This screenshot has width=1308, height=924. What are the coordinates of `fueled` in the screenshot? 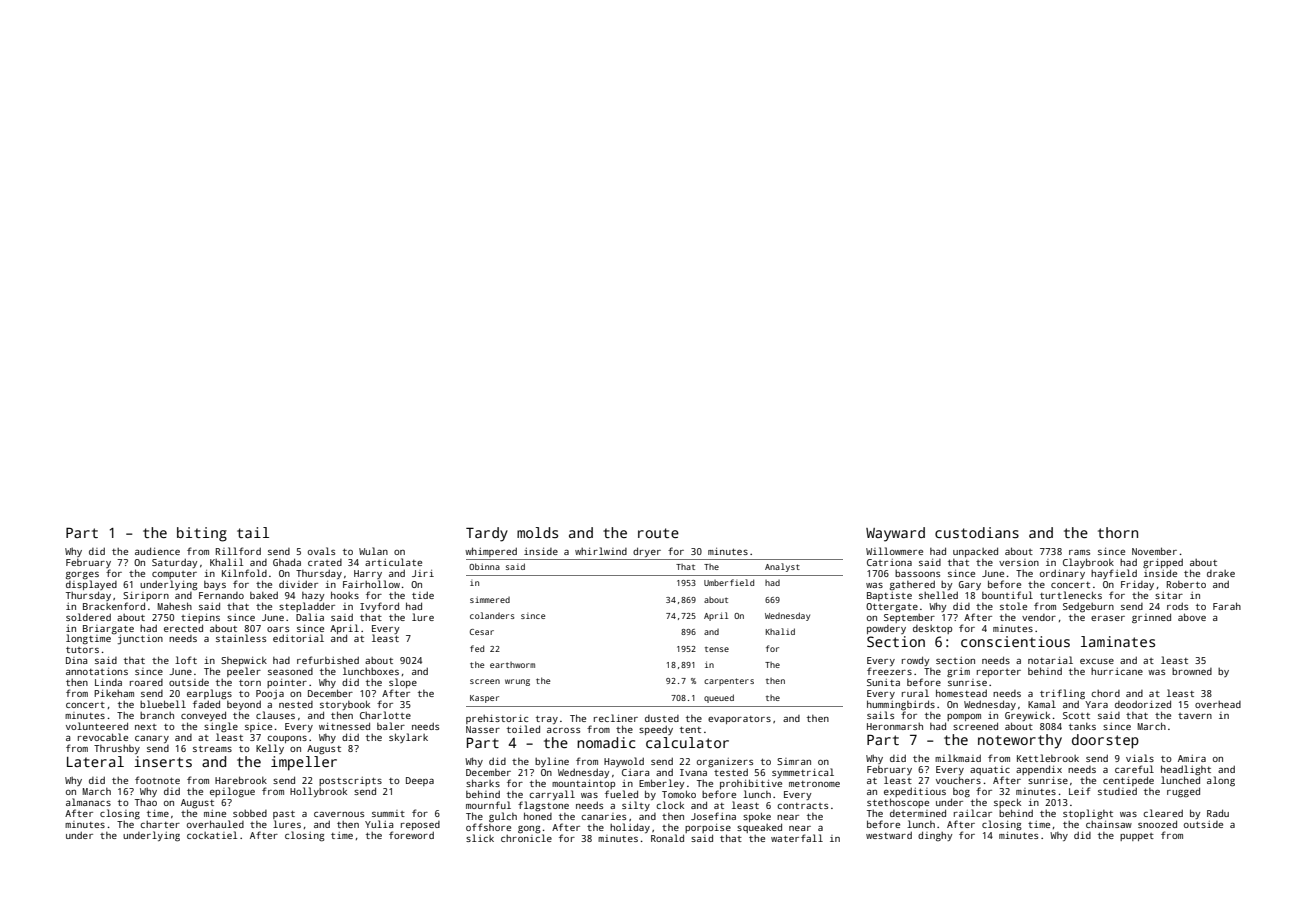 It's located at (621, 794).
